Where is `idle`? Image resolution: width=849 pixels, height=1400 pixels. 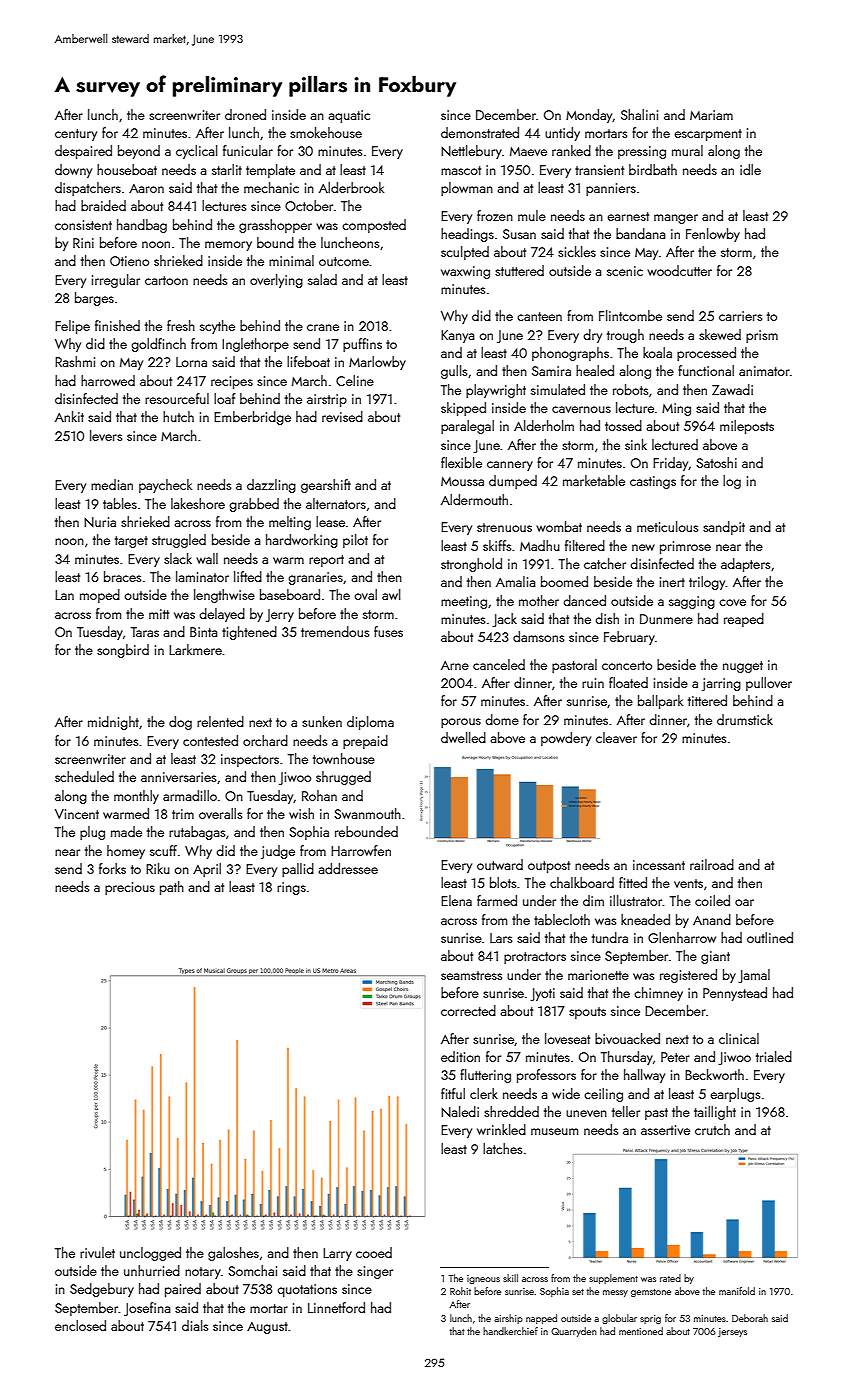 idle is located at coordinates (750, 169).
